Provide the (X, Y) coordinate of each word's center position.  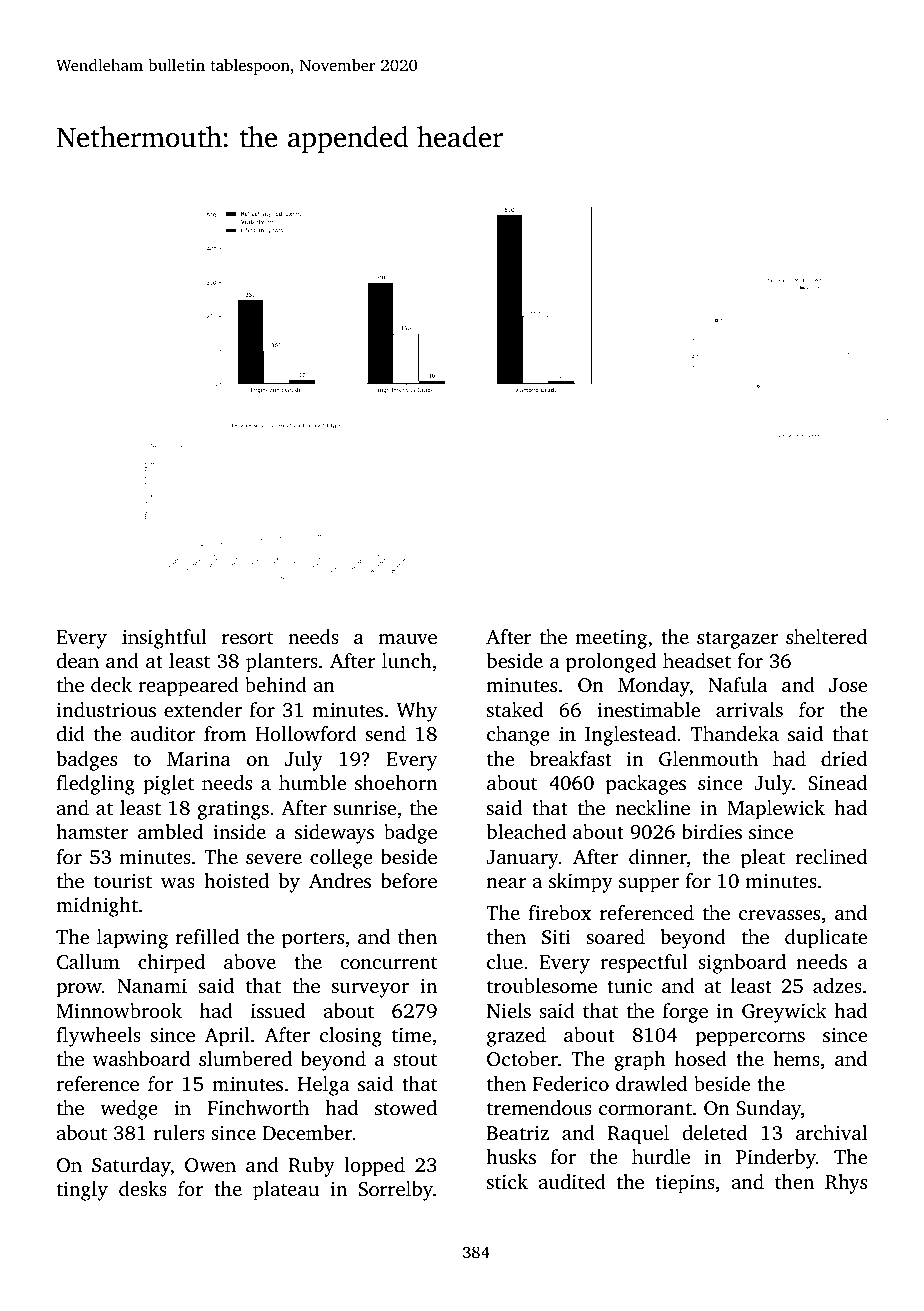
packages (646, 785)
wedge (129, 1110)
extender (203, 709)
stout (415, 1060)
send (386, 733)
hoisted (236, 880)
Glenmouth (708, 759)
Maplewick (776, 810)
